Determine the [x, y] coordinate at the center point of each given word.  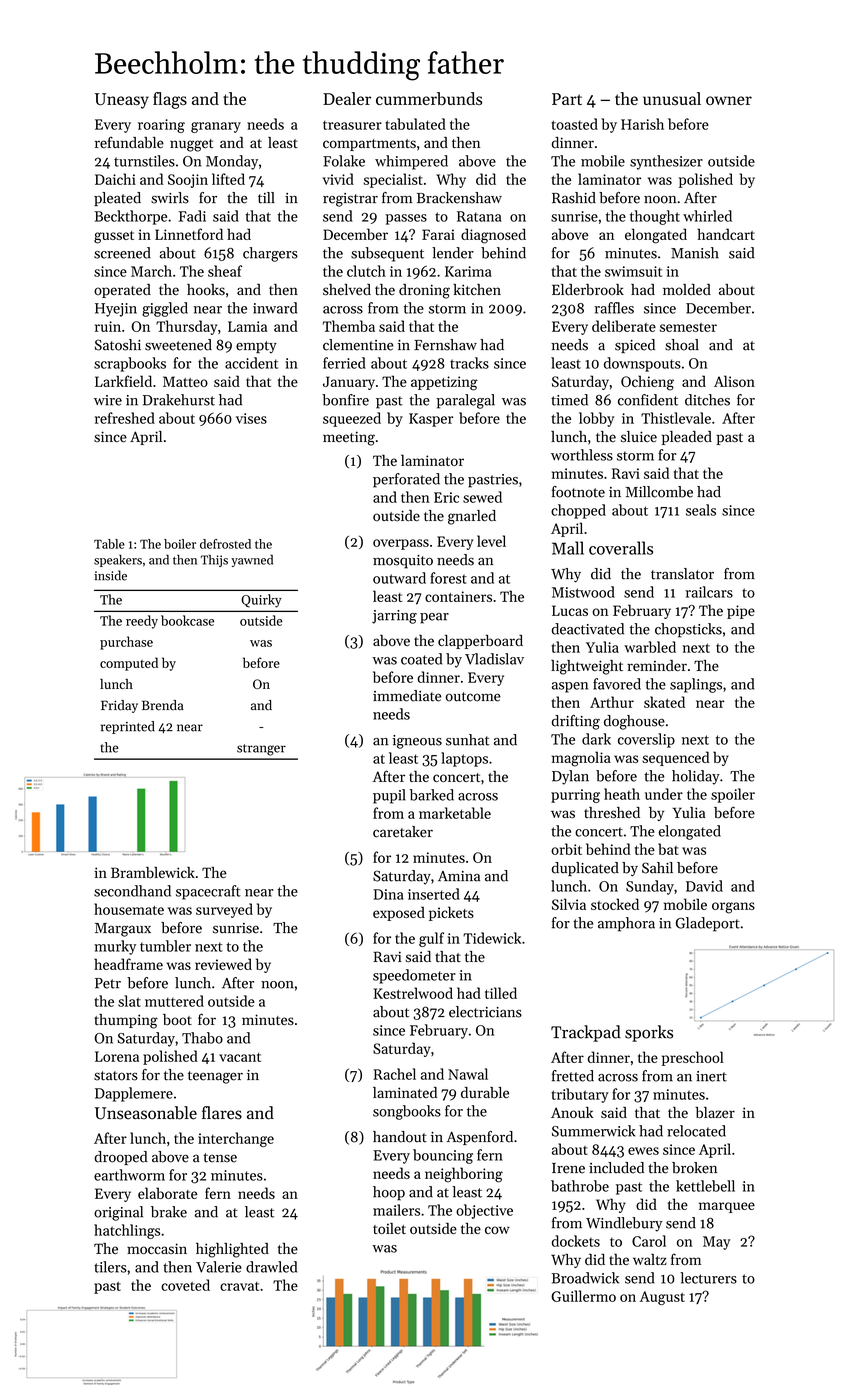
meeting [349, 438]
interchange [236, 1139]
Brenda [163, 705]
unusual [672, 98]
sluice [639, 437]
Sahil [657, 868]
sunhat [468, 740]
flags [170, 100]
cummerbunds [429, 98]
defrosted [225, 544]
